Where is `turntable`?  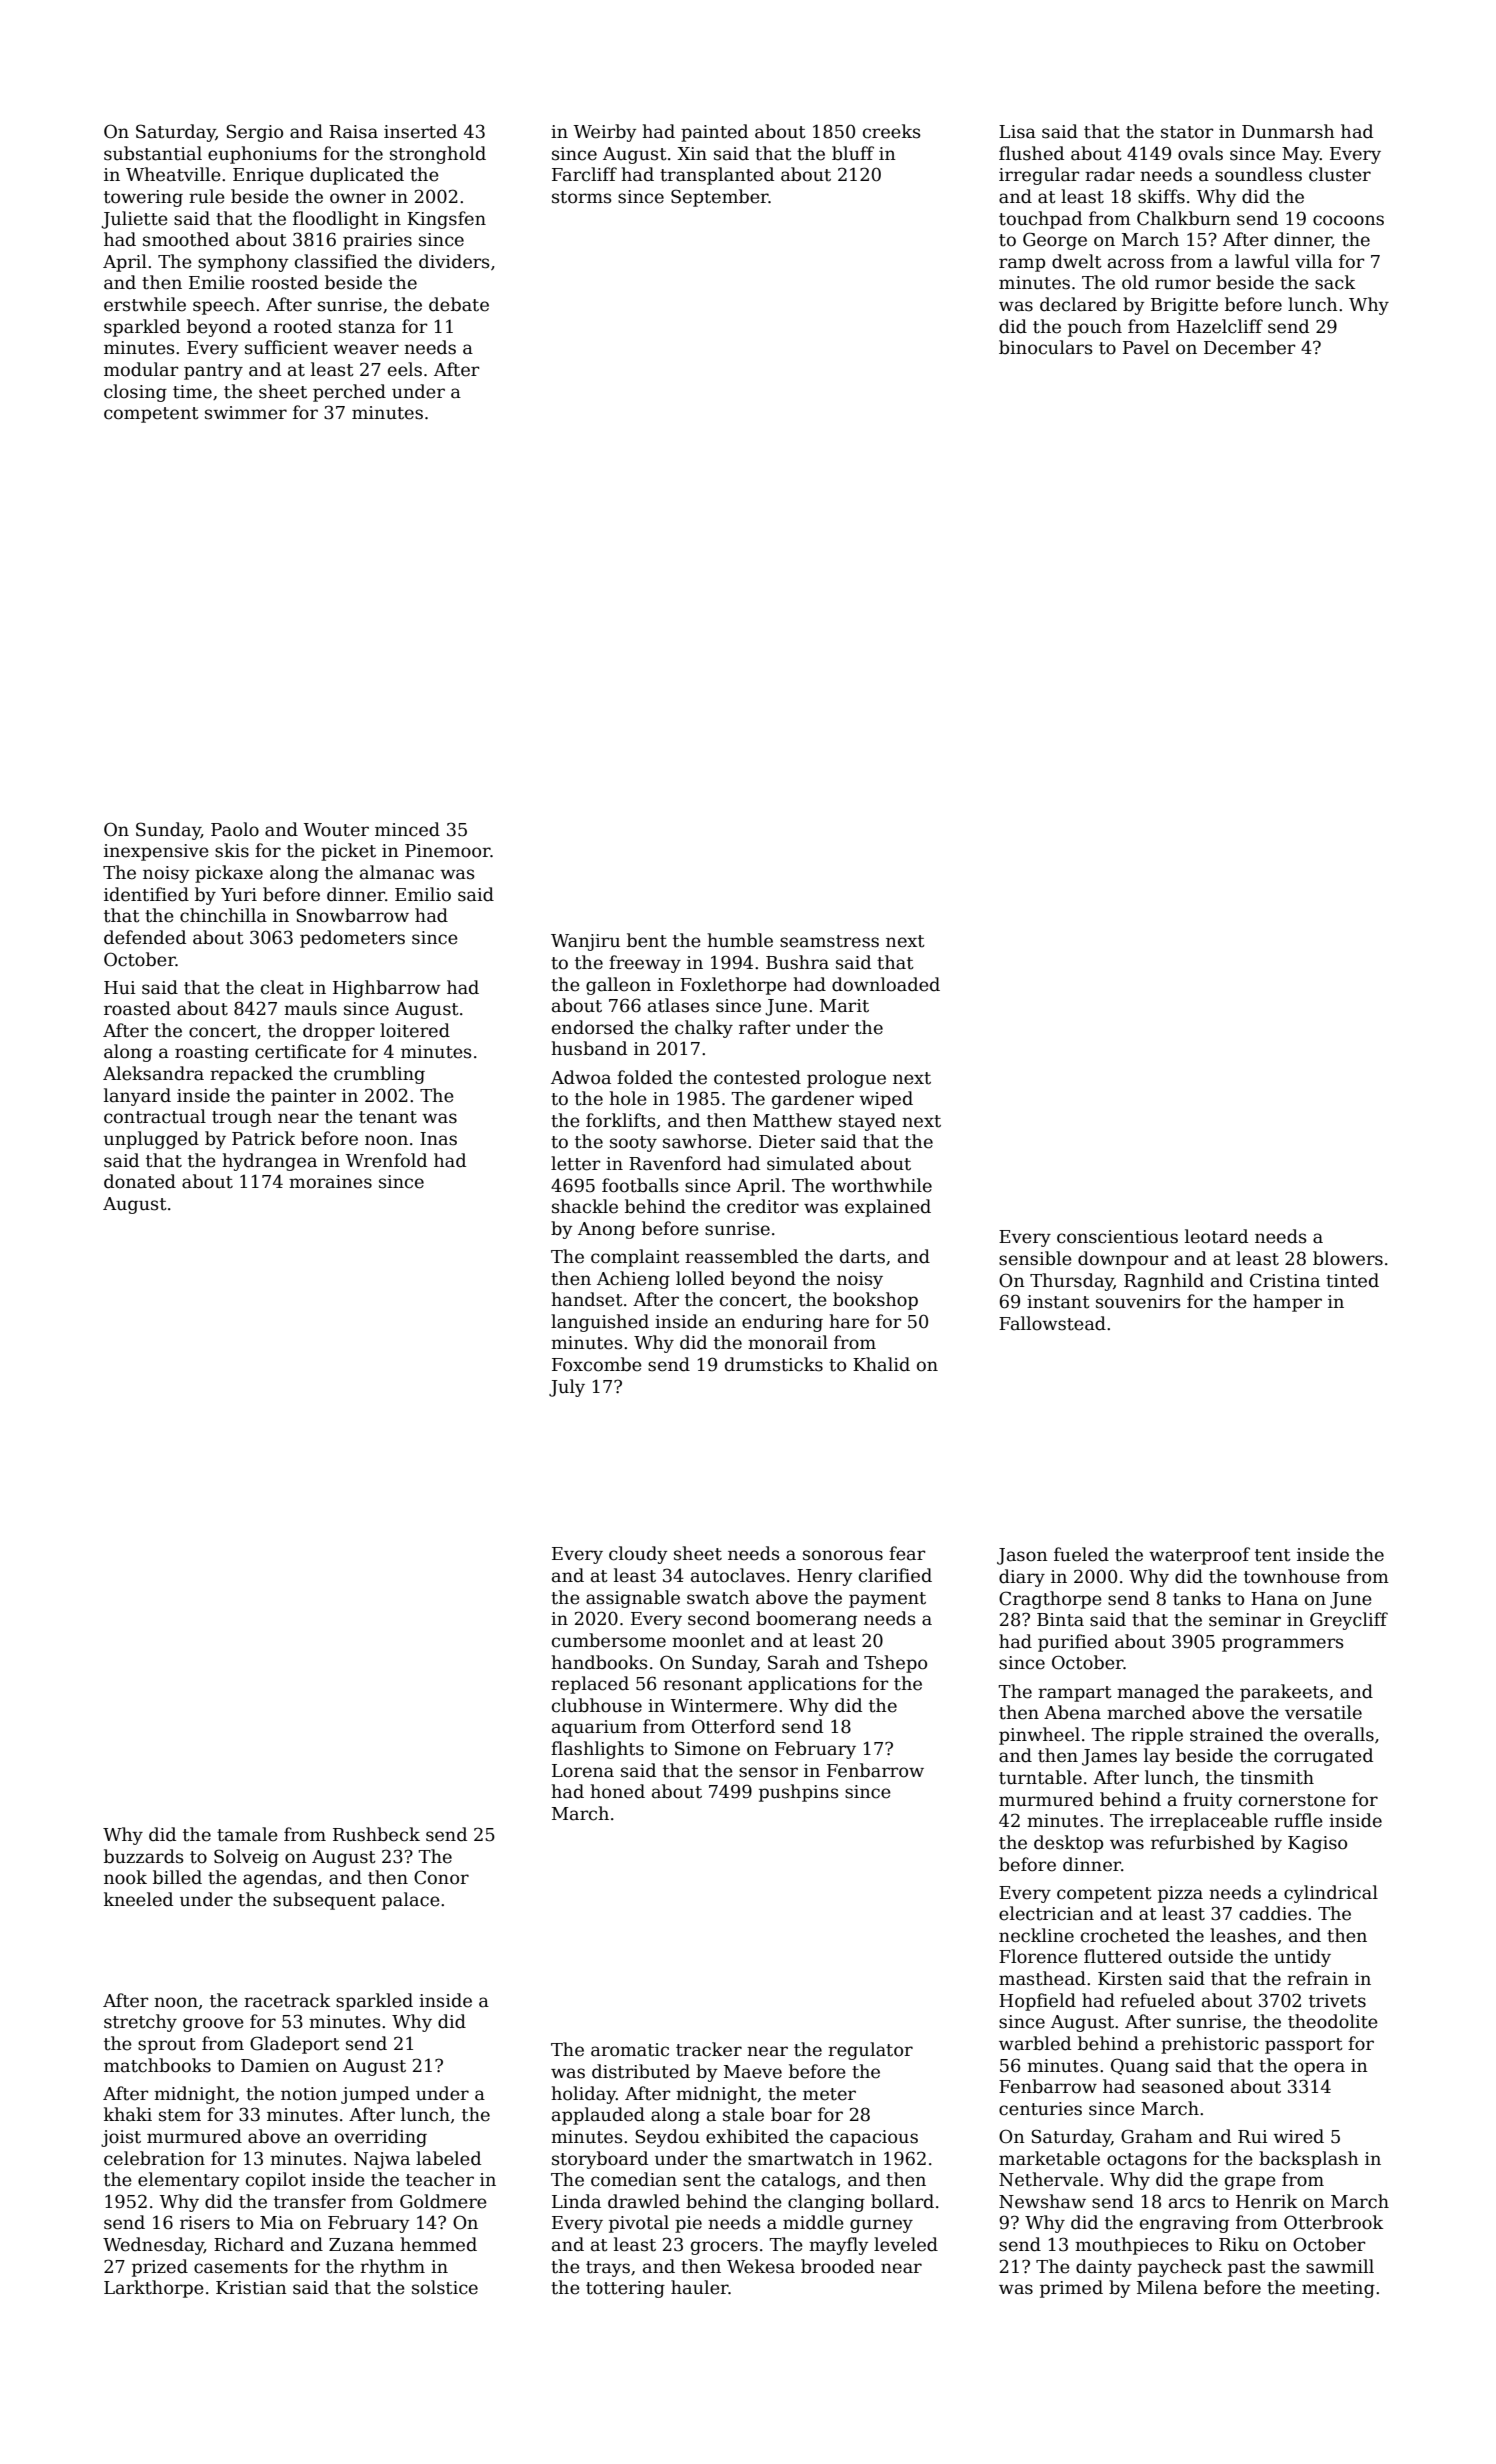 turntable is located at coordinates (1040, 1777).
